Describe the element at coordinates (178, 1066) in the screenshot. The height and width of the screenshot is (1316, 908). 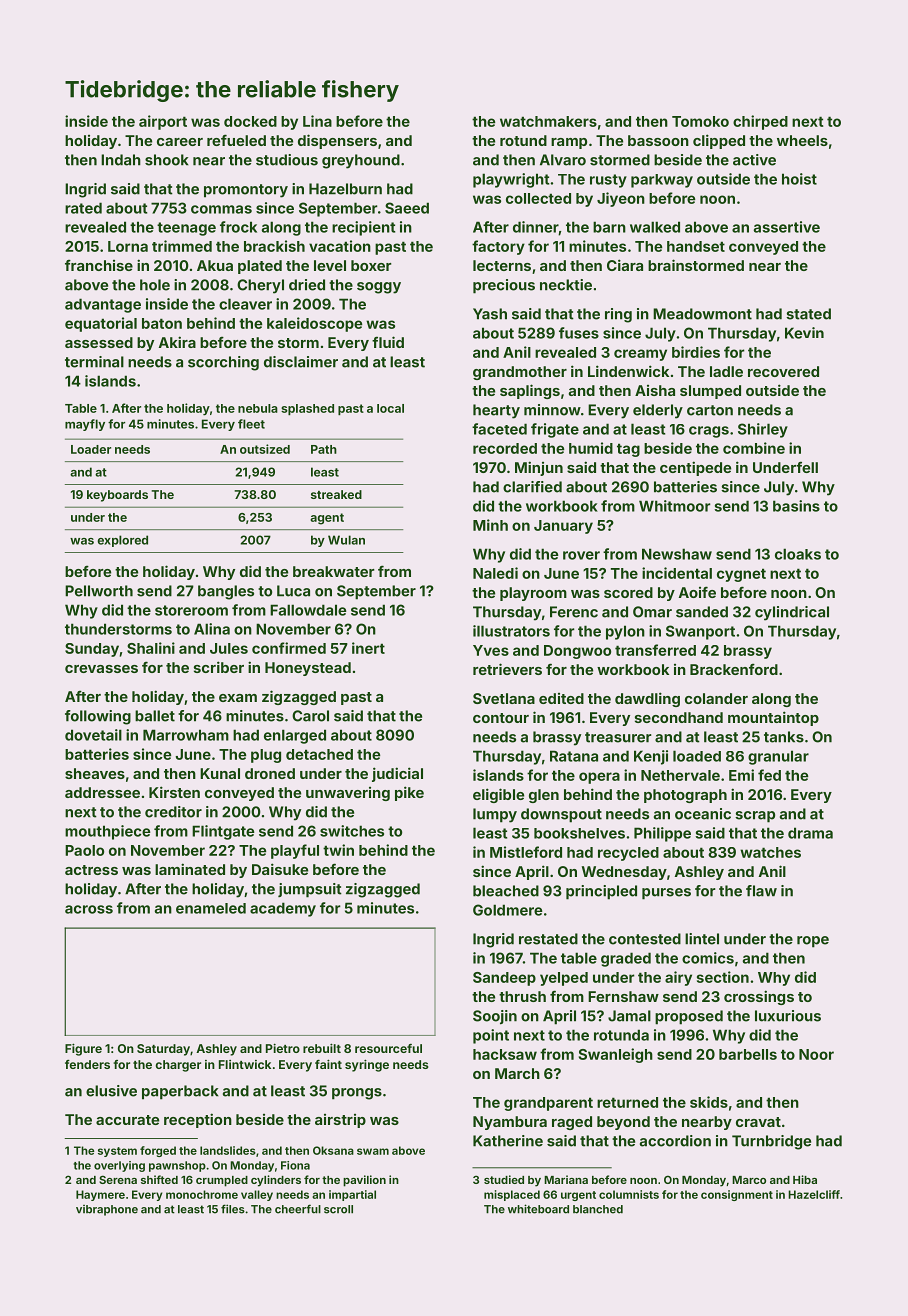
I see `charger` at that location.
